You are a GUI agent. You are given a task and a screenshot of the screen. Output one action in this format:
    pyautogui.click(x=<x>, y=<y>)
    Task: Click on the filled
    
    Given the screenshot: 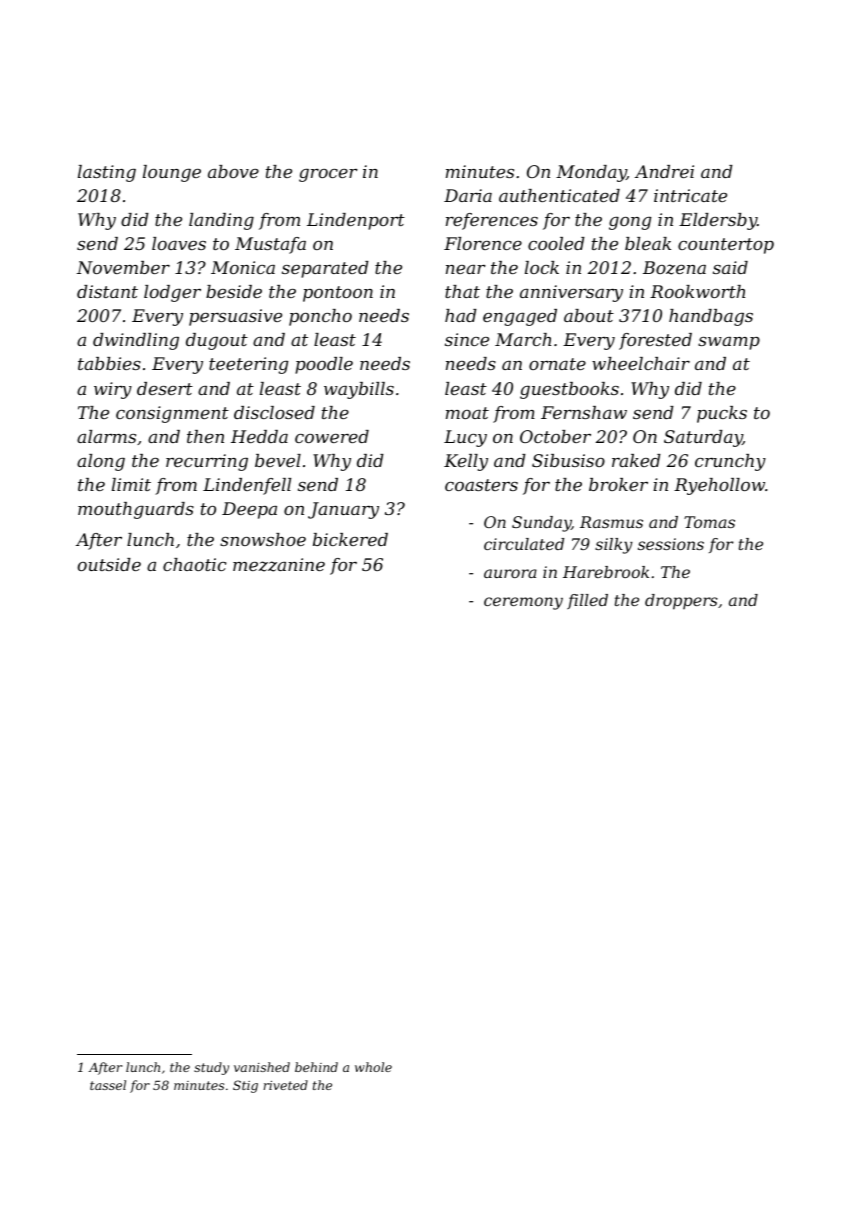 What is the action you would take?
    pyautogui.click(x=587, y=601)
